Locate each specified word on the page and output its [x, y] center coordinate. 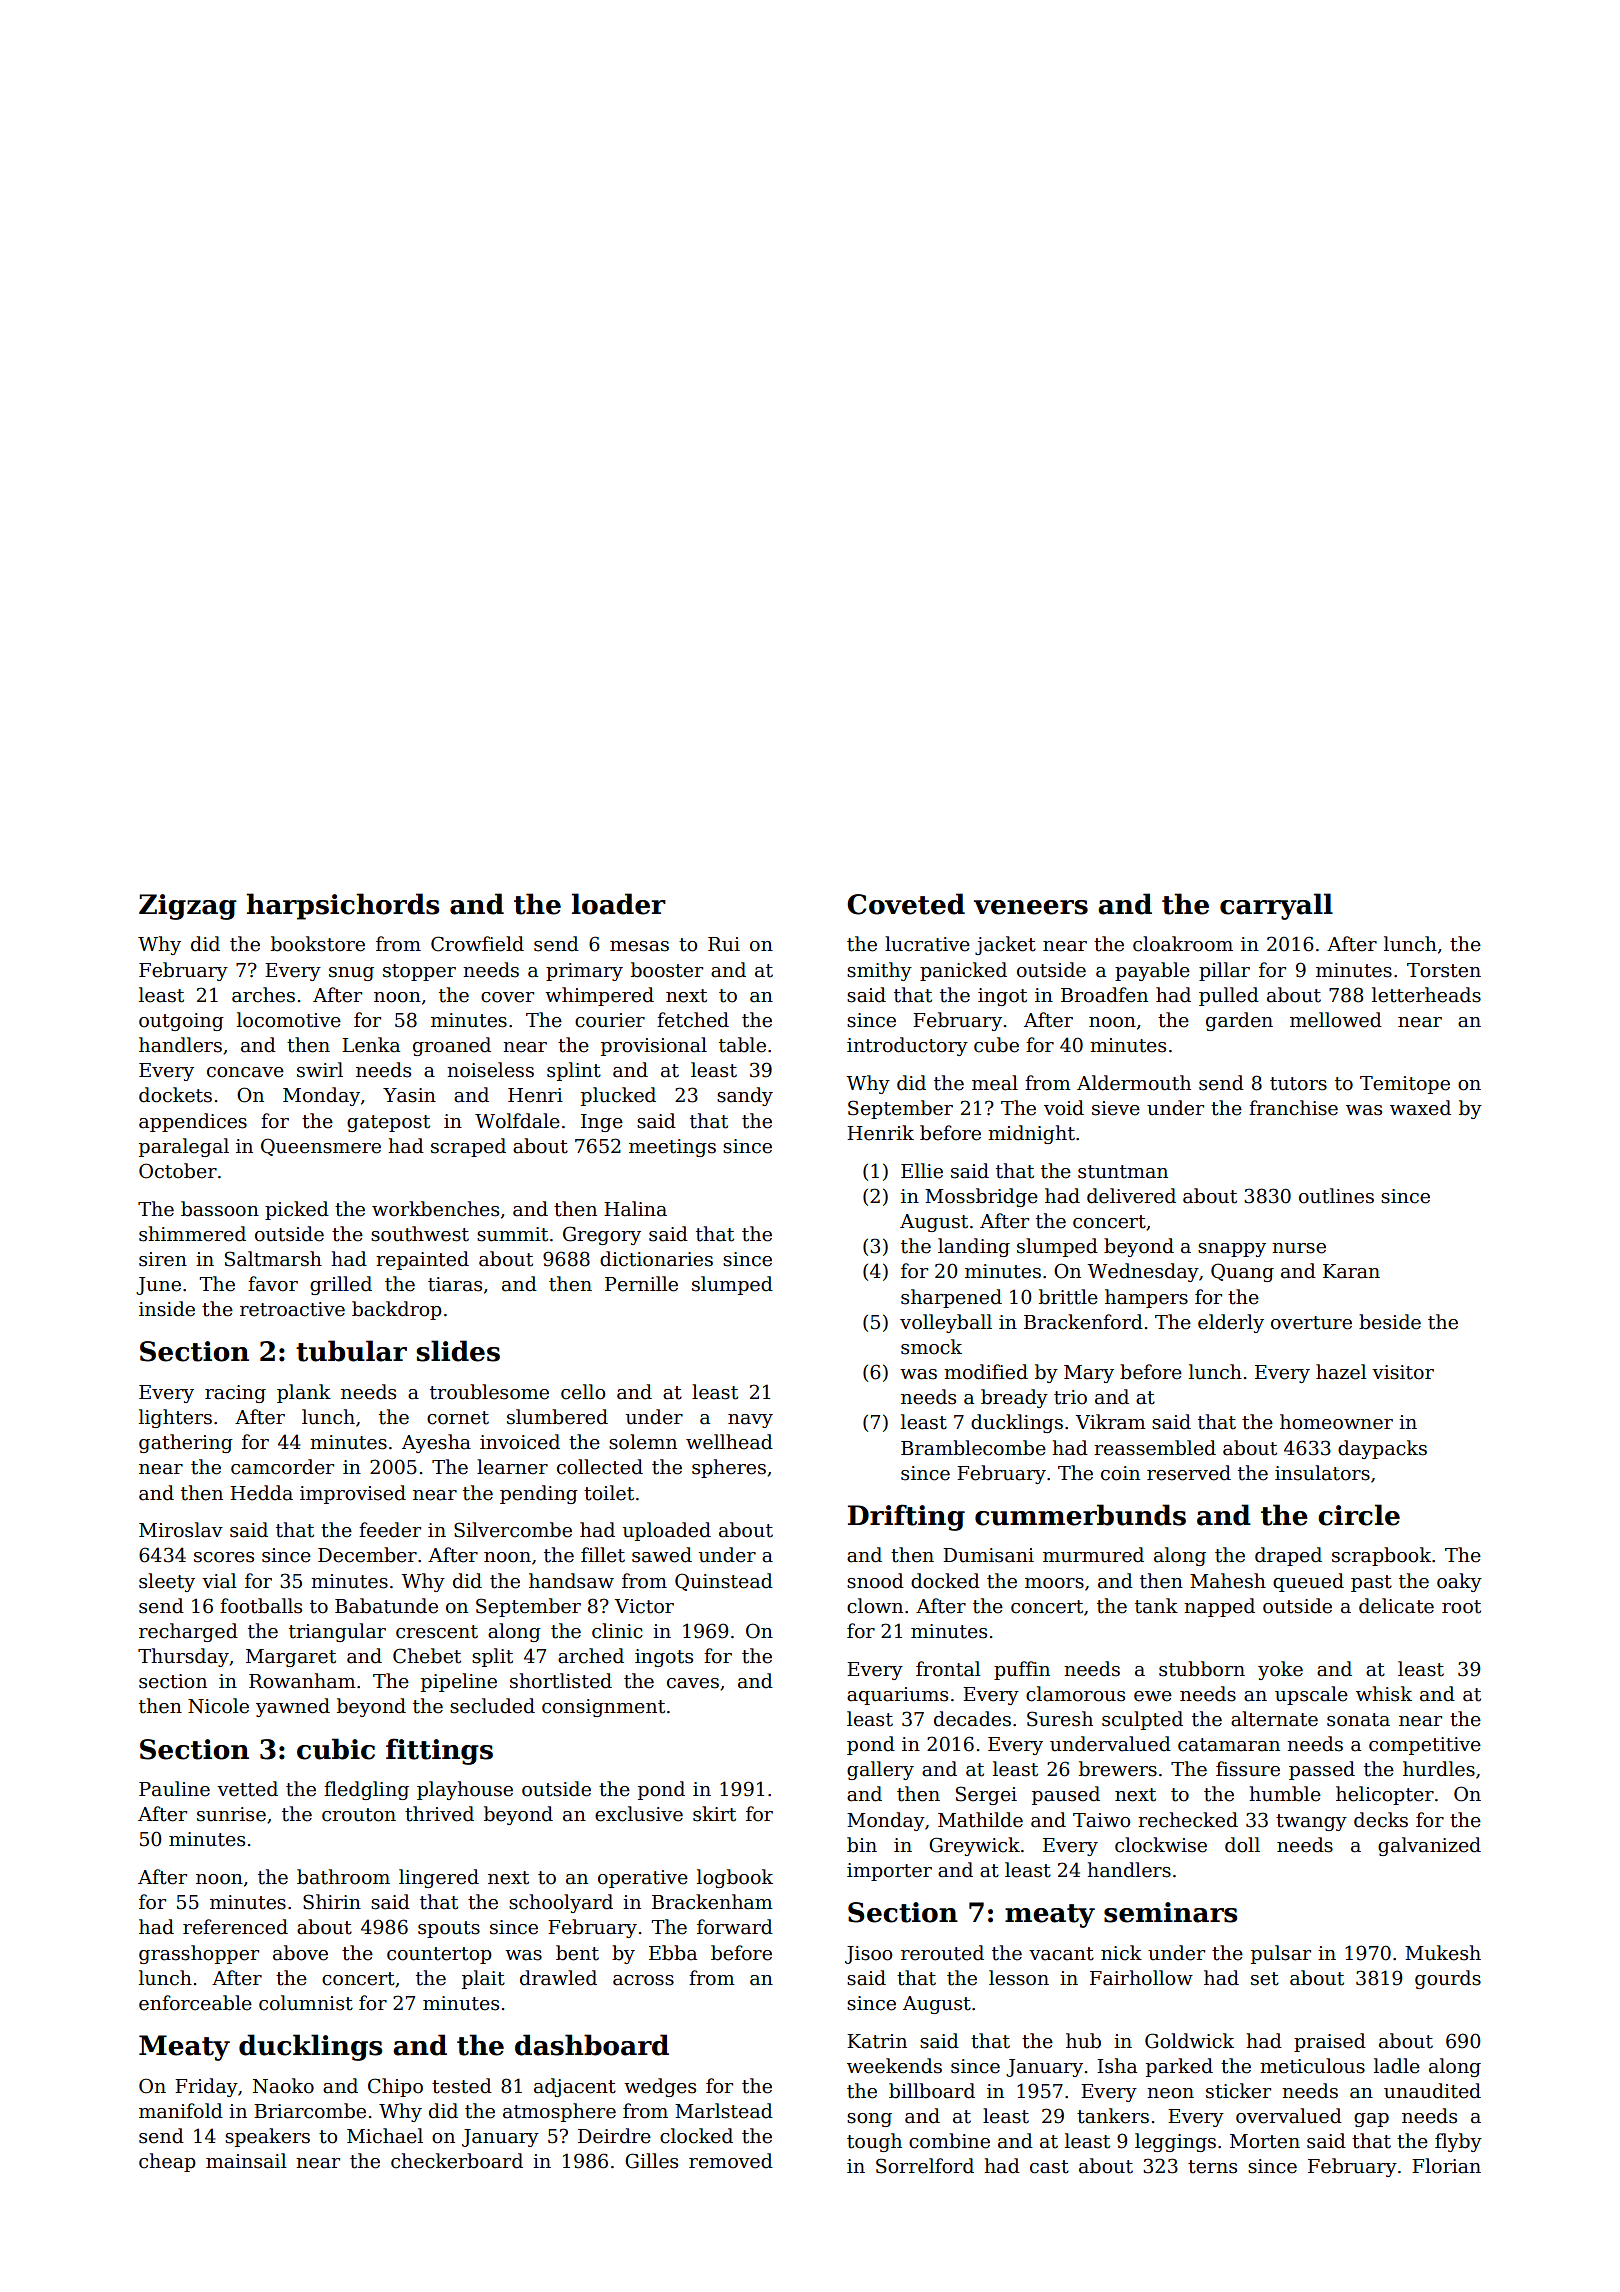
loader [619, 904]
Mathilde [980, 1820]
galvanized [1429, 1846]
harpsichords [342, 906]
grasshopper [199, 1954]
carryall [1276, 906]
